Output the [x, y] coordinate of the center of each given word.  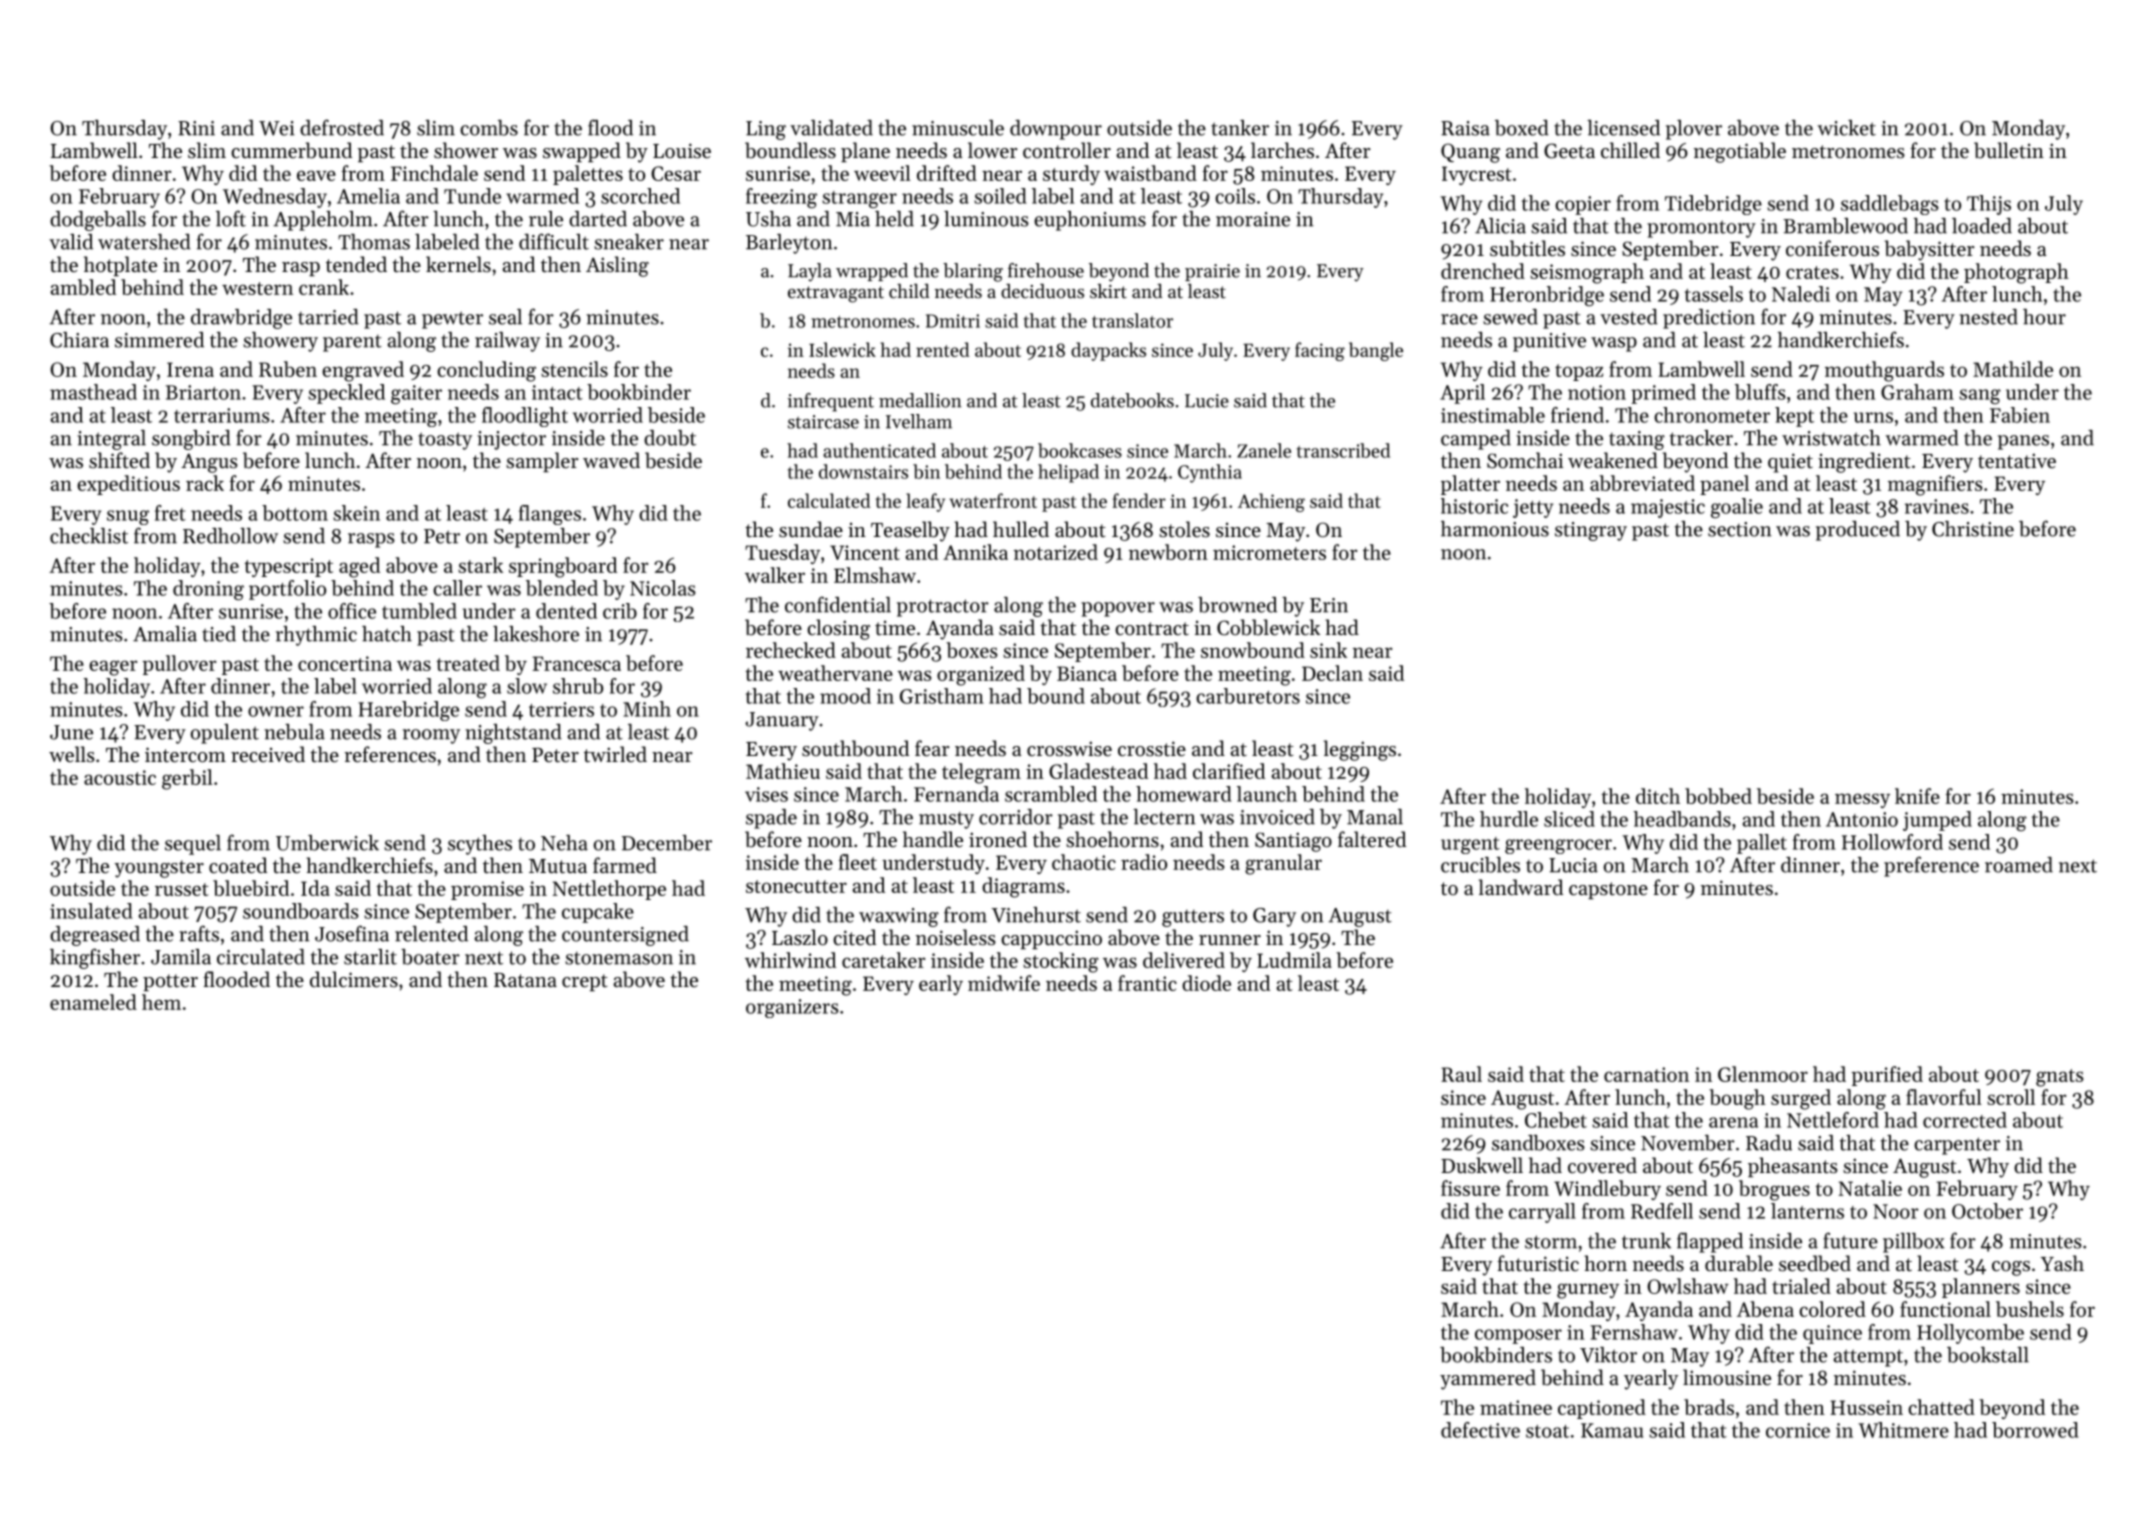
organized [981, 675]
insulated [91, 911]
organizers [792, 1008]
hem [161, 1002]
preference [1931, 866]
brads [1709, 1407]
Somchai [1525, 460]
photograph [2016, 273]
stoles [1184, 529]
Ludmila [1294, 960]
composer [1518, 1336]
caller [457, 588]
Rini [196, 128]
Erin [1329, 605]
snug [128, 517]
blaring [973, 272]
